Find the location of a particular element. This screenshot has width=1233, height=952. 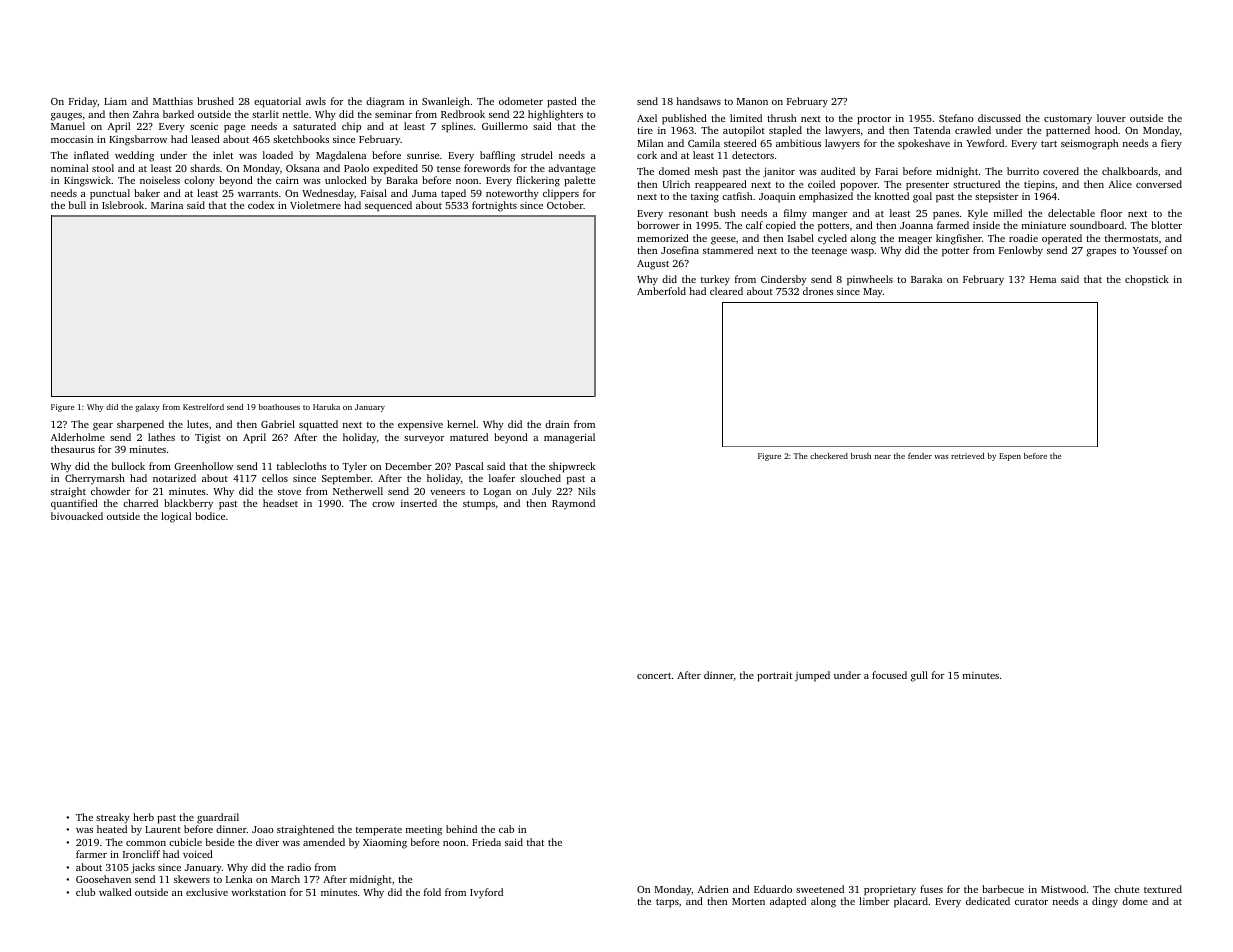

Zahra is located at coordinates (146, 114).
